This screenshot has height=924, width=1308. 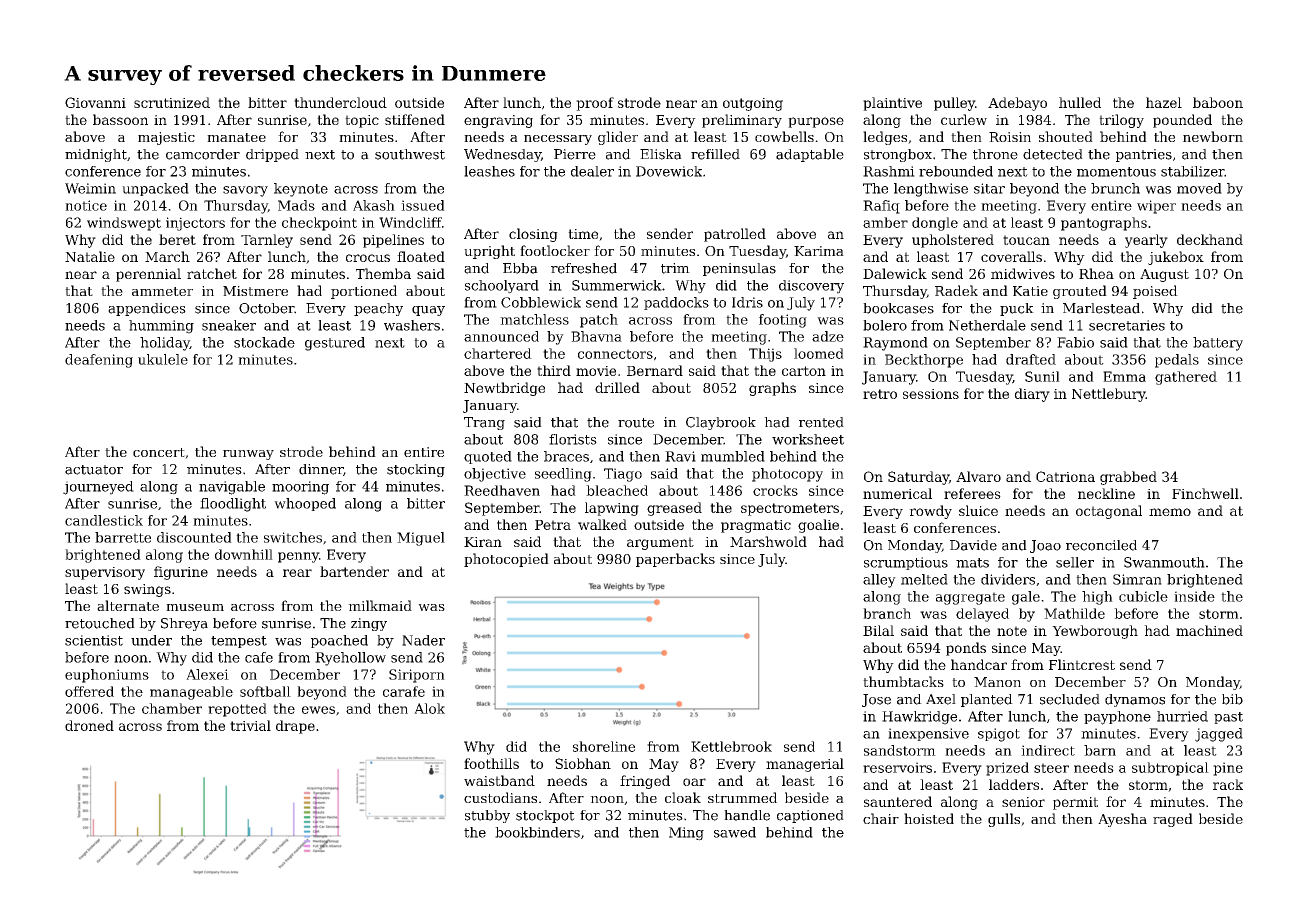 I want to click on Siriporn, so click(x=417, y=676).
